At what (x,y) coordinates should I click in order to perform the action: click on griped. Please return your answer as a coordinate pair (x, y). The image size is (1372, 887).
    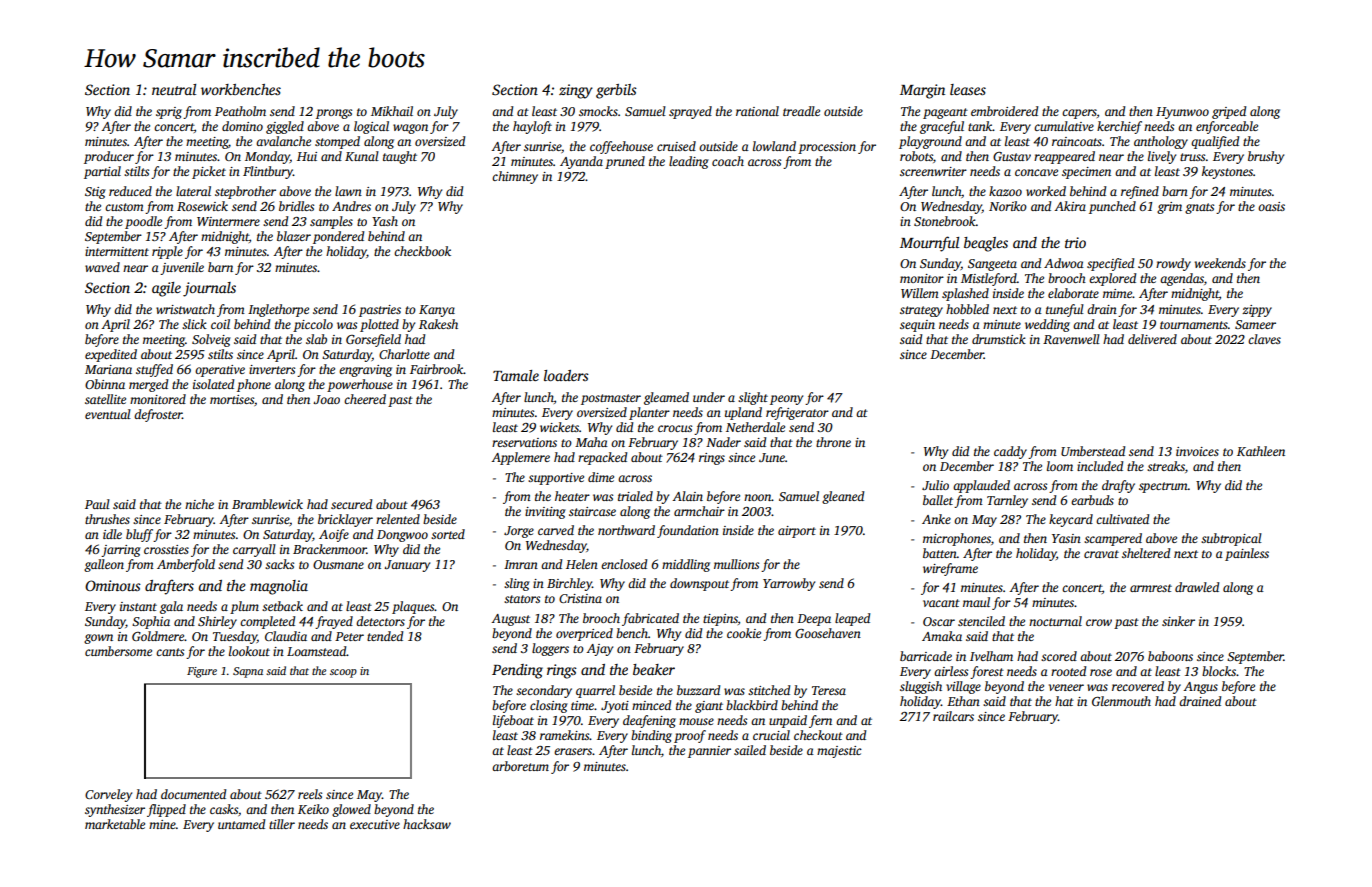
    Looking at the image, I should click on (1229, 112).
